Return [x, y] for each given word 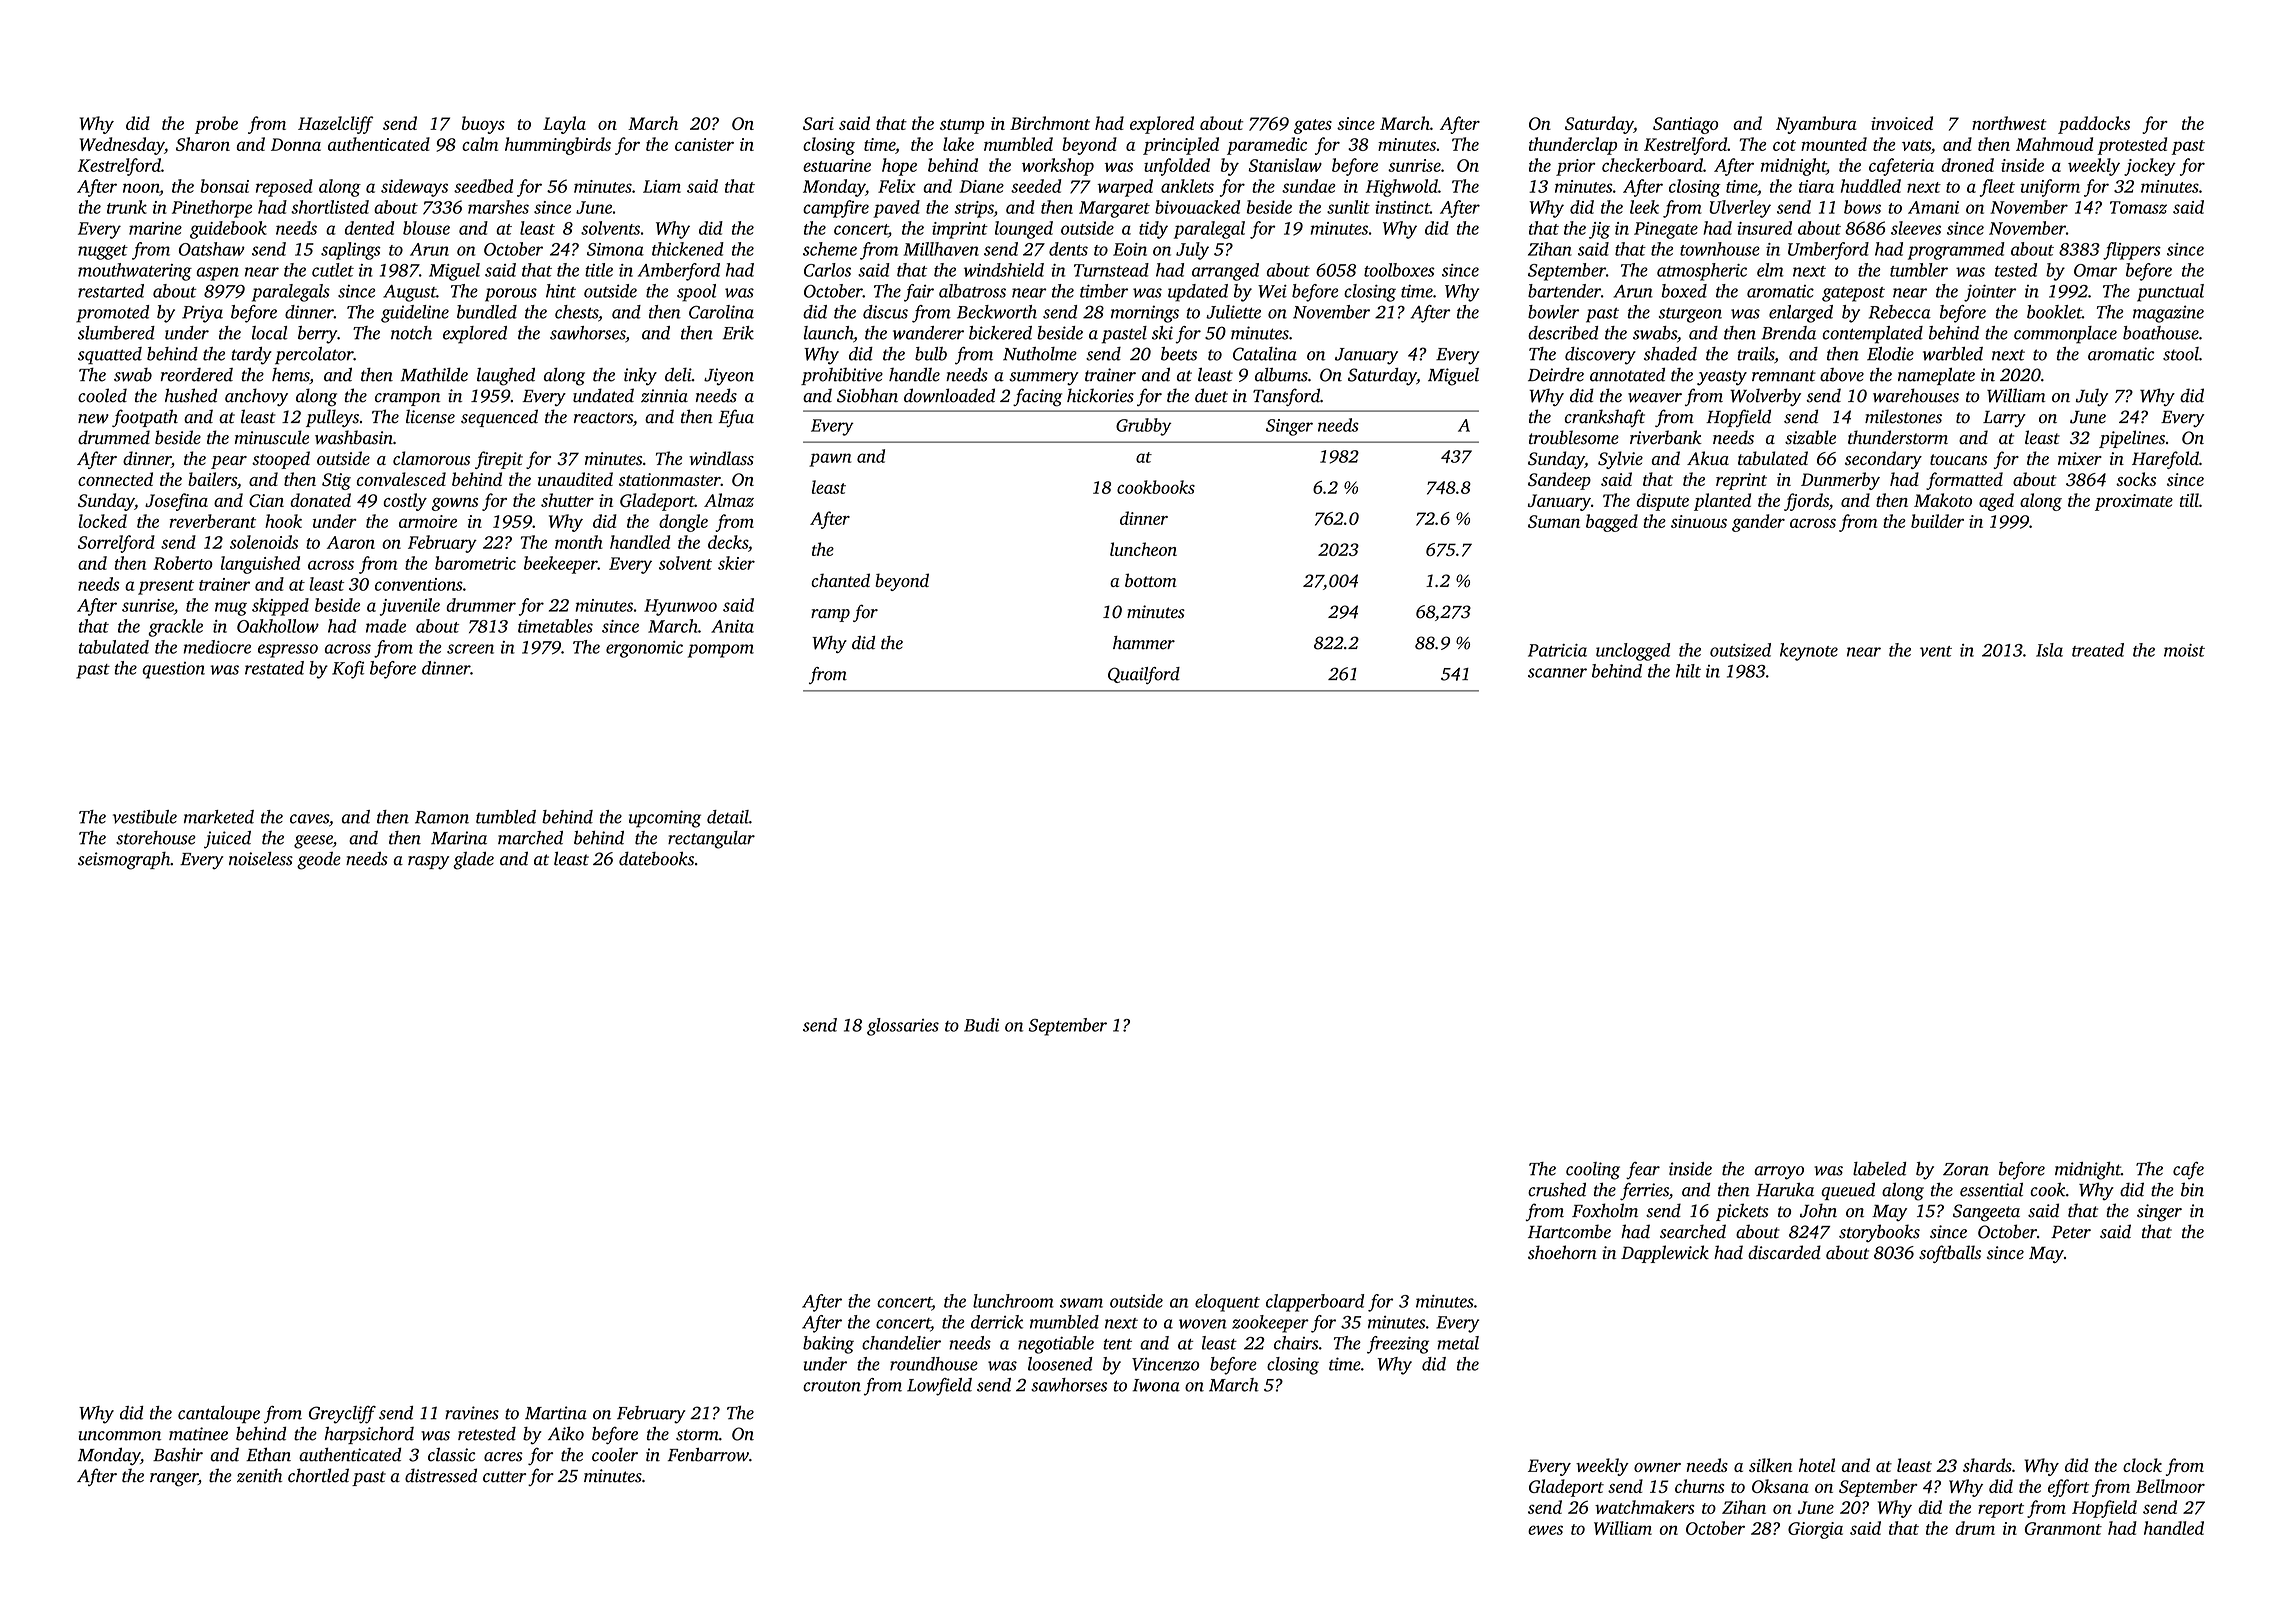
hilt [1688, 671]
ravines [472, 1413]
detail [728, 817]
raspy [428, 863]
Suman [1554, 521]
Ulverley [1740, 209]
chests [576, 312]
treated [2098, 650]
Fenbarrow [708, 1454]
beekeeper [561, 565]
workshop [1058, 167]
